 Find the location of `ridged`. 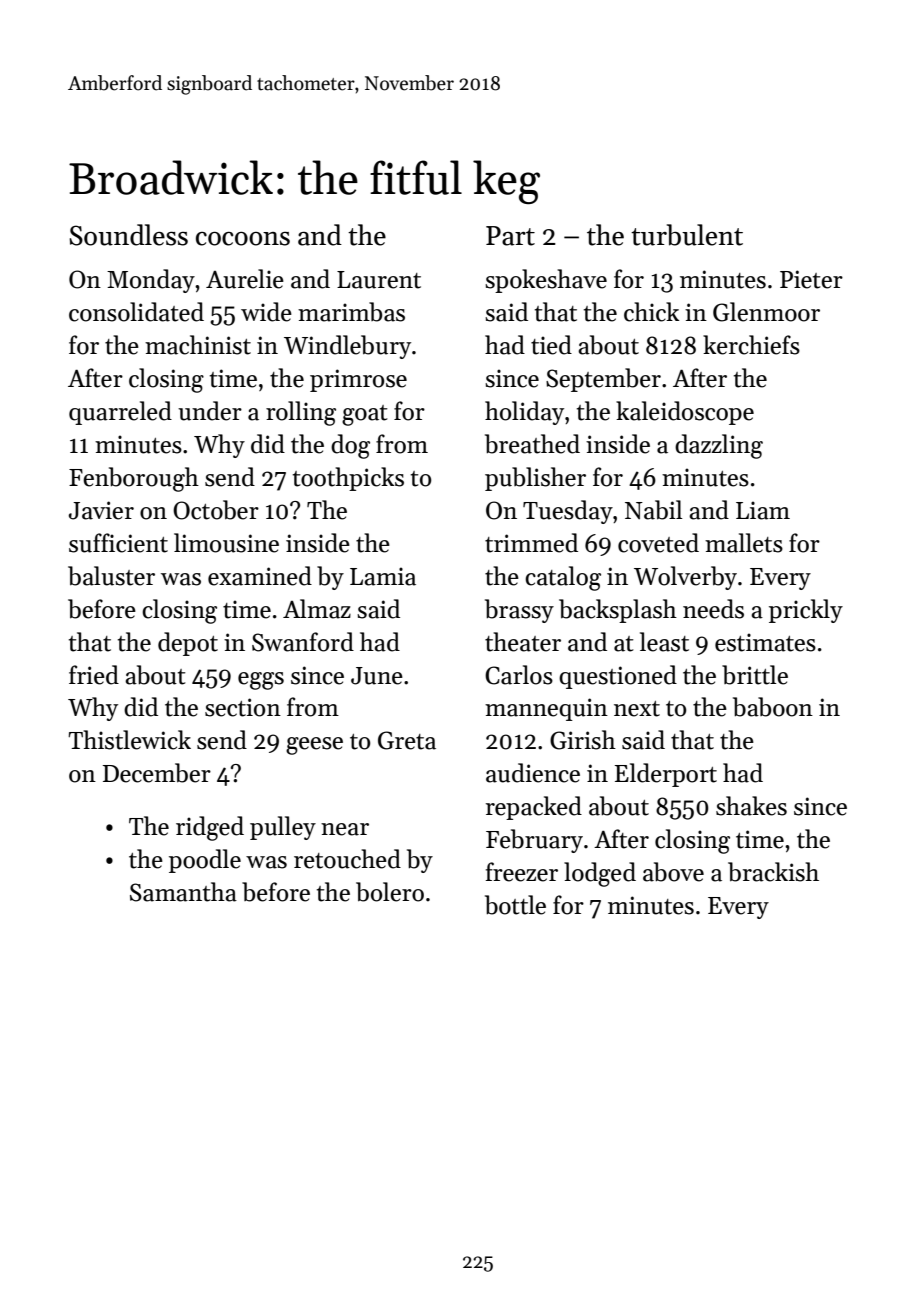

ridged is located at coordinates (210, 828).
